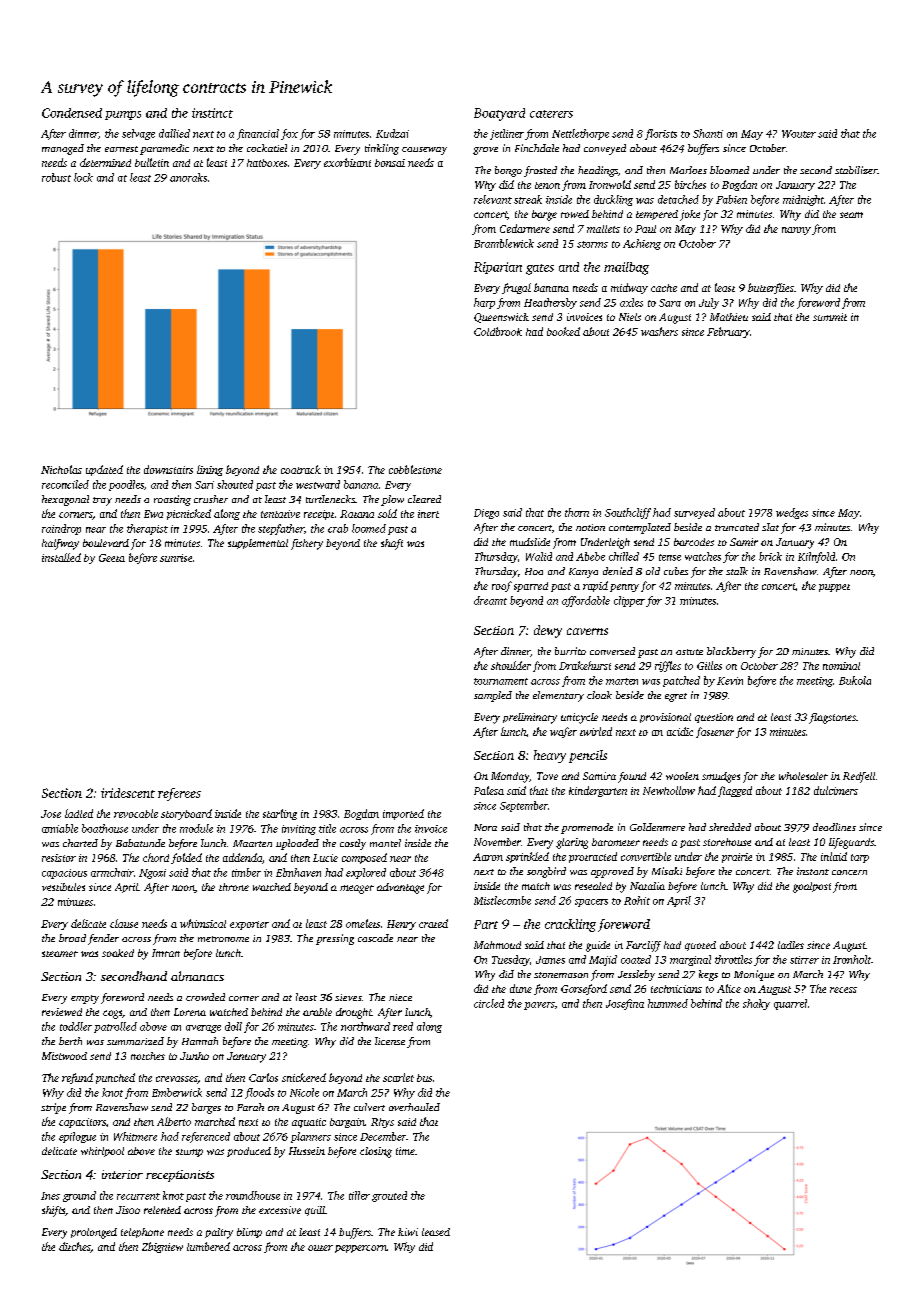 The height and width of the image is (1308, 924). Describe the element at coordinates (792, 513) in the image. I see `wedges` at that location.
